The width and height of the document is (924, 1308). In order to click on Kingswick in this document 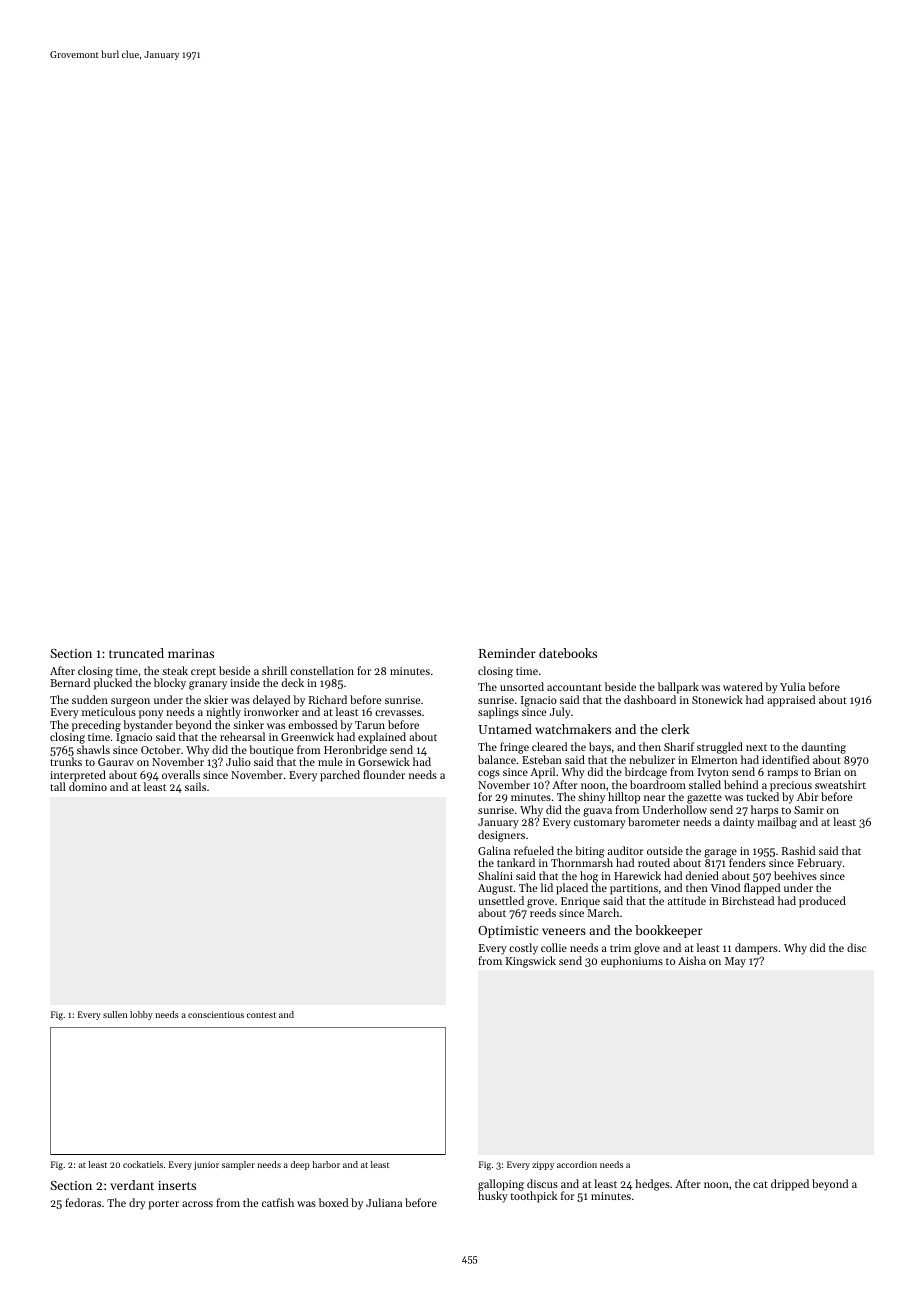, I will do `click(531, 962)`.
